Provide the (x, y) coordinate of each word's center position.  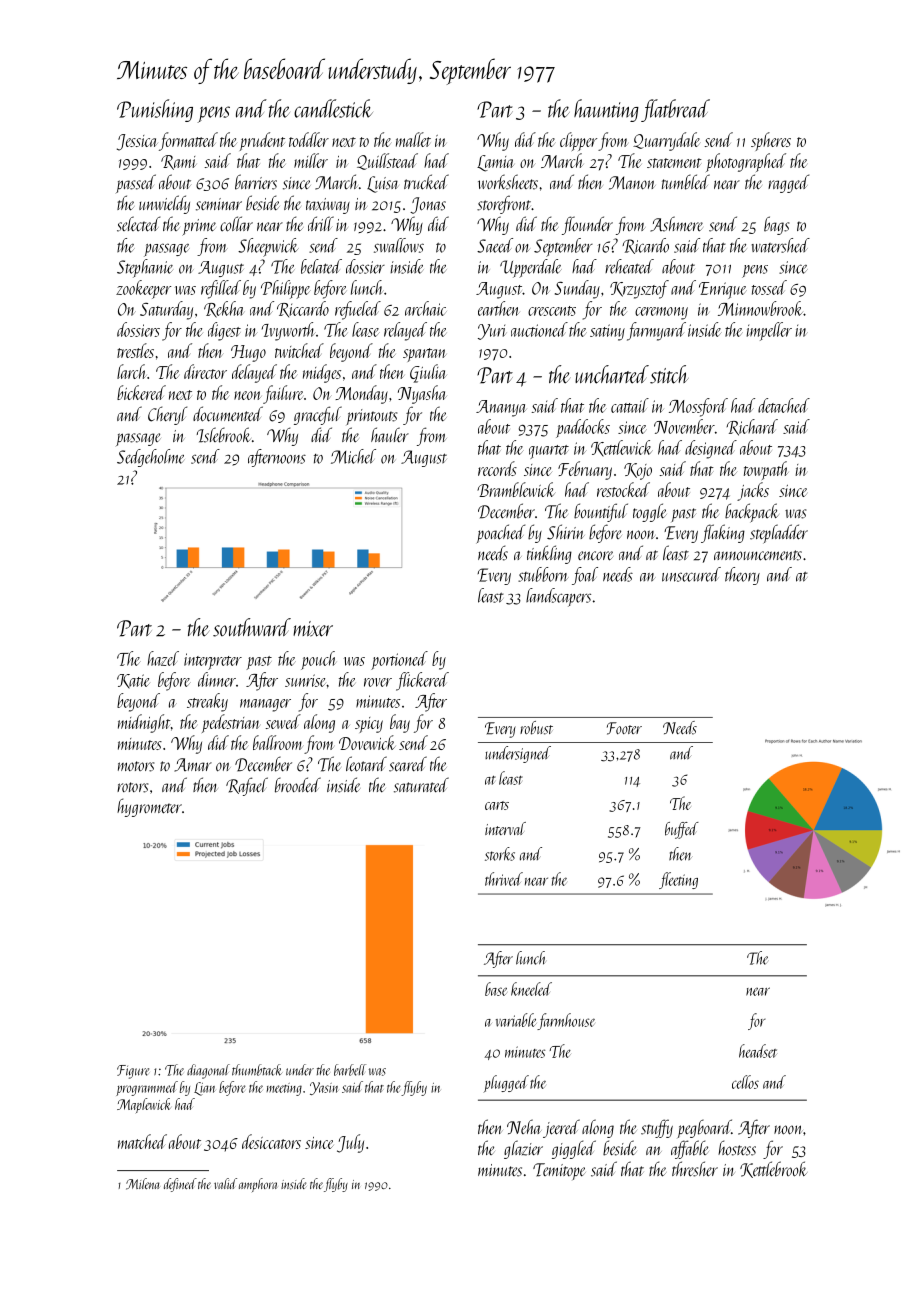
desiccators (271, 1141)
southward (252, 627)
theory (742, 576)
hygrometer (149, 807)
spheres (771, 141)
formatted (188, 141)
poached (500, 534)
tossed (769, 287)
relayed (405, 331)
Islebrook (224, 435)
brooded (298, 785)
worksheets (508, 182)
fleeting (678, 880)
